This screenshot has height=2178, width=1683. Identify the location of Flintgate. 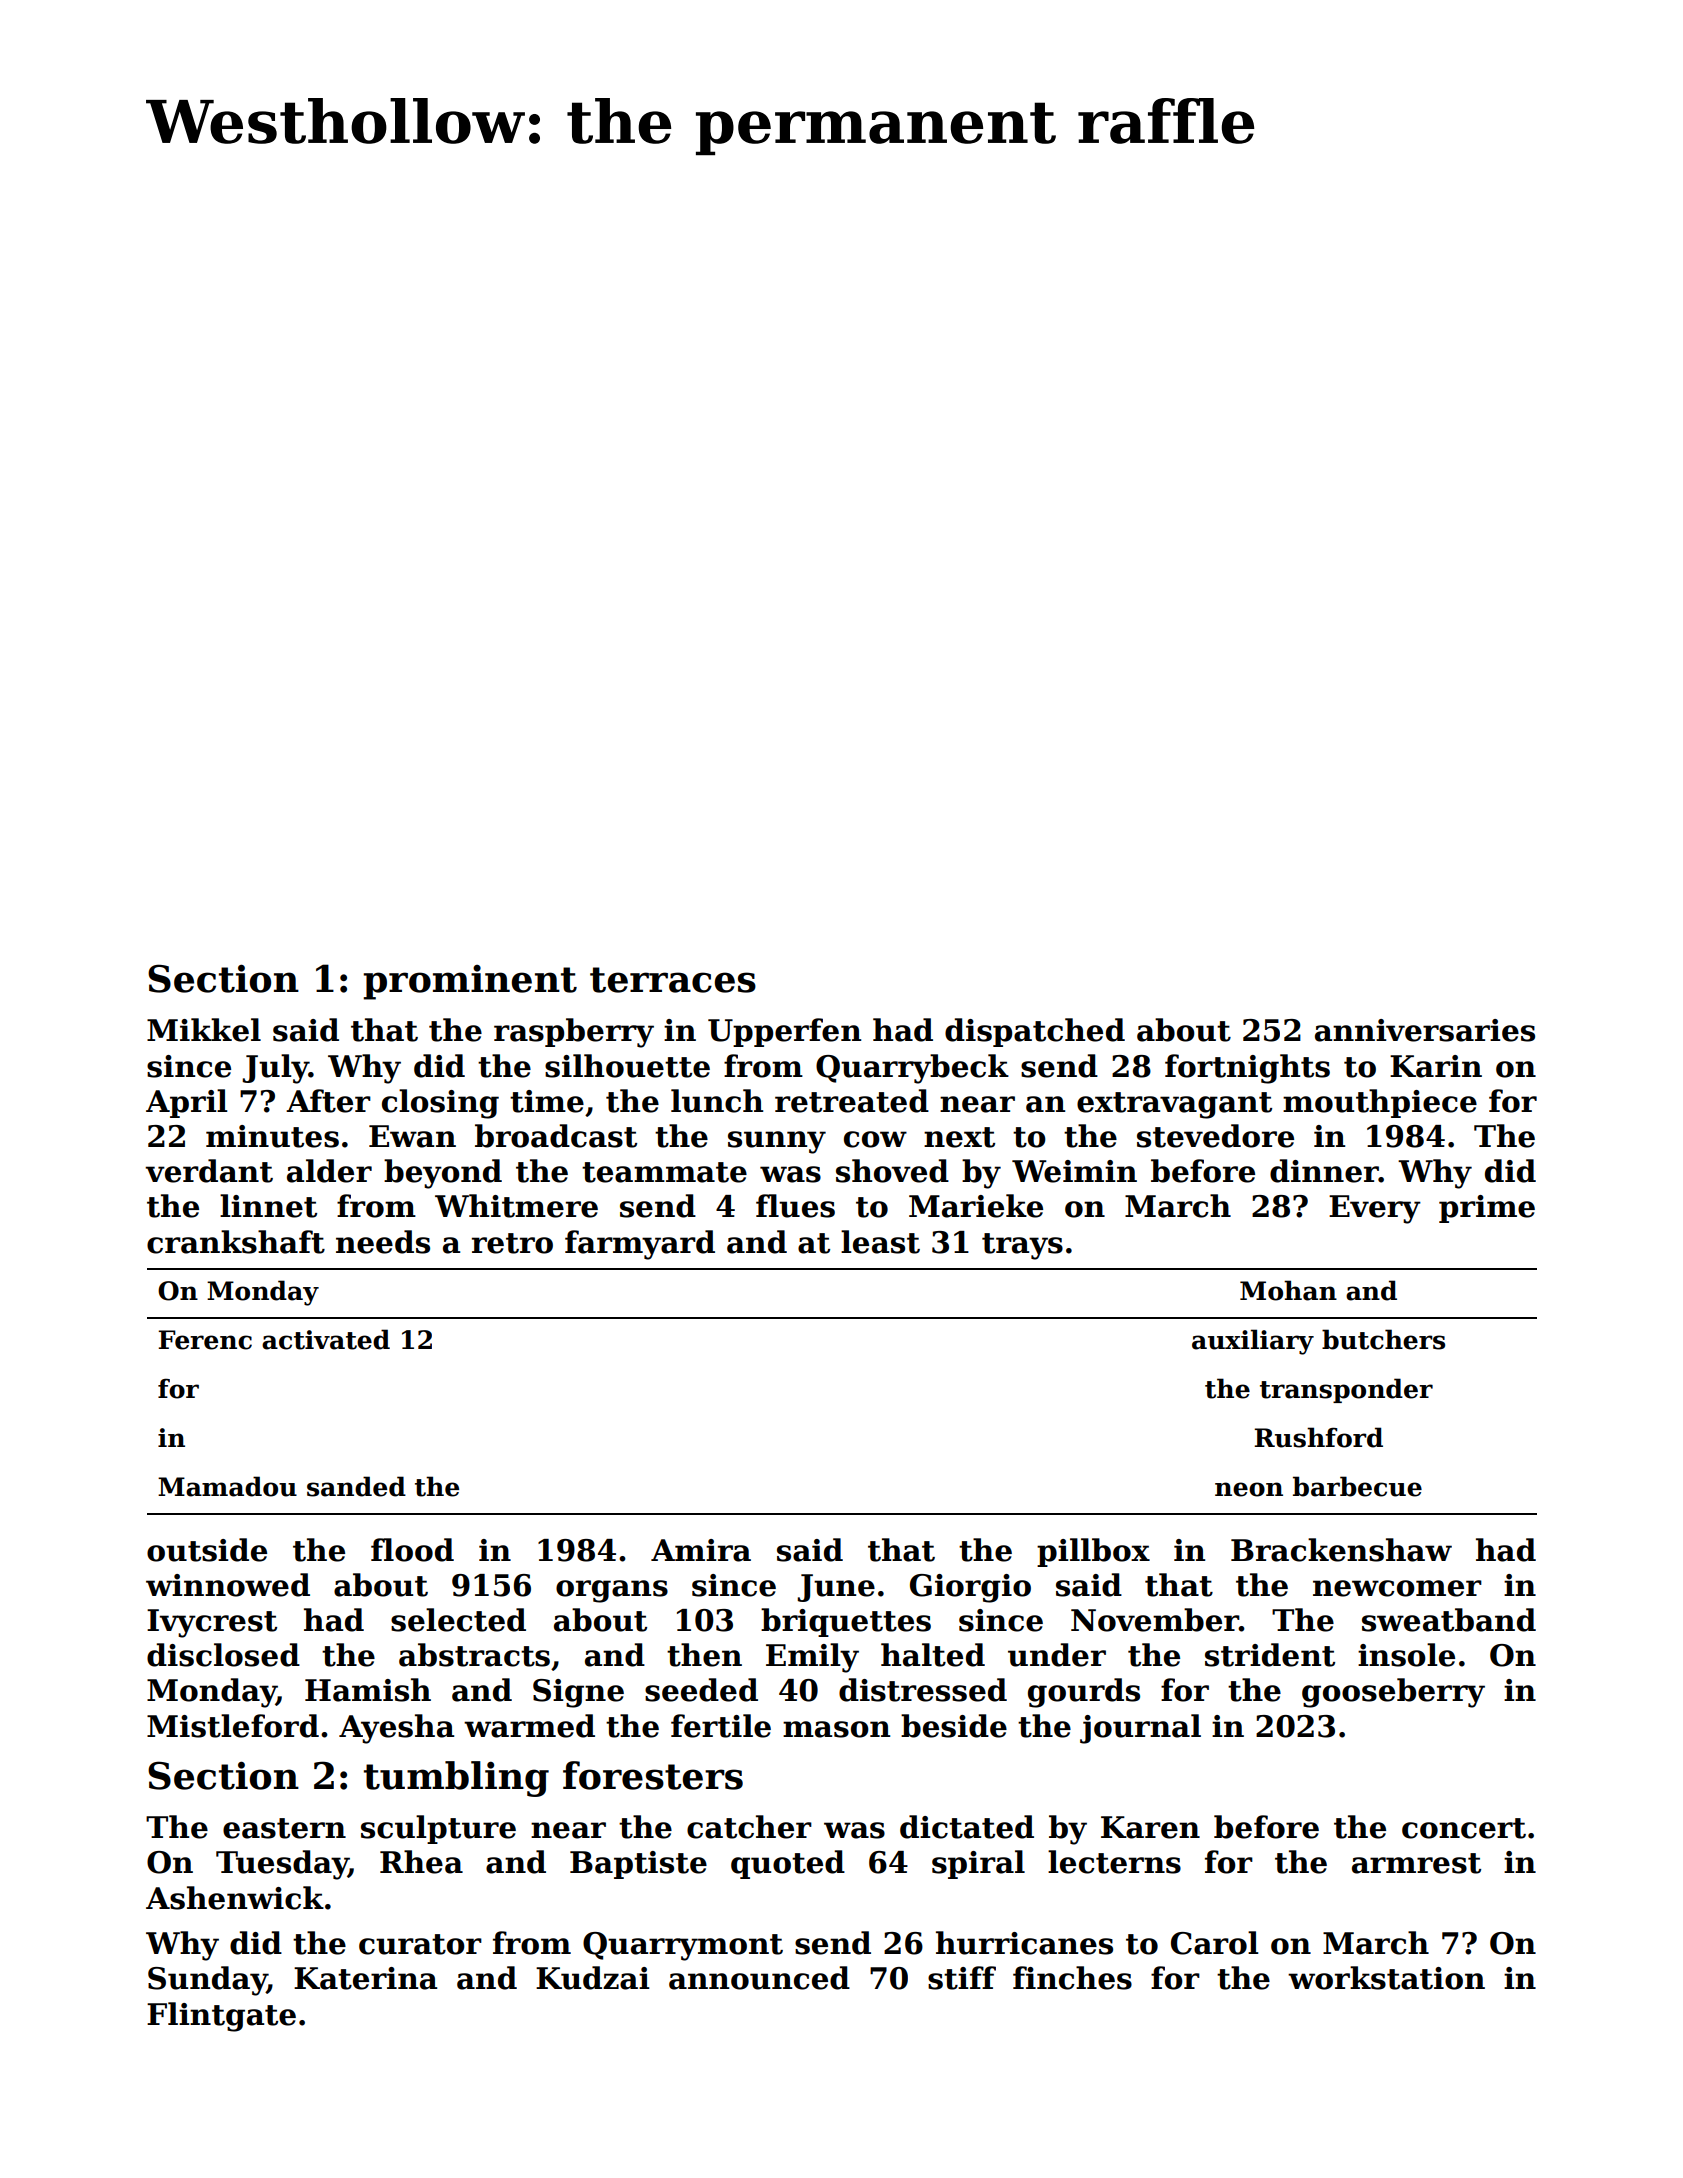
(221, 2017).
